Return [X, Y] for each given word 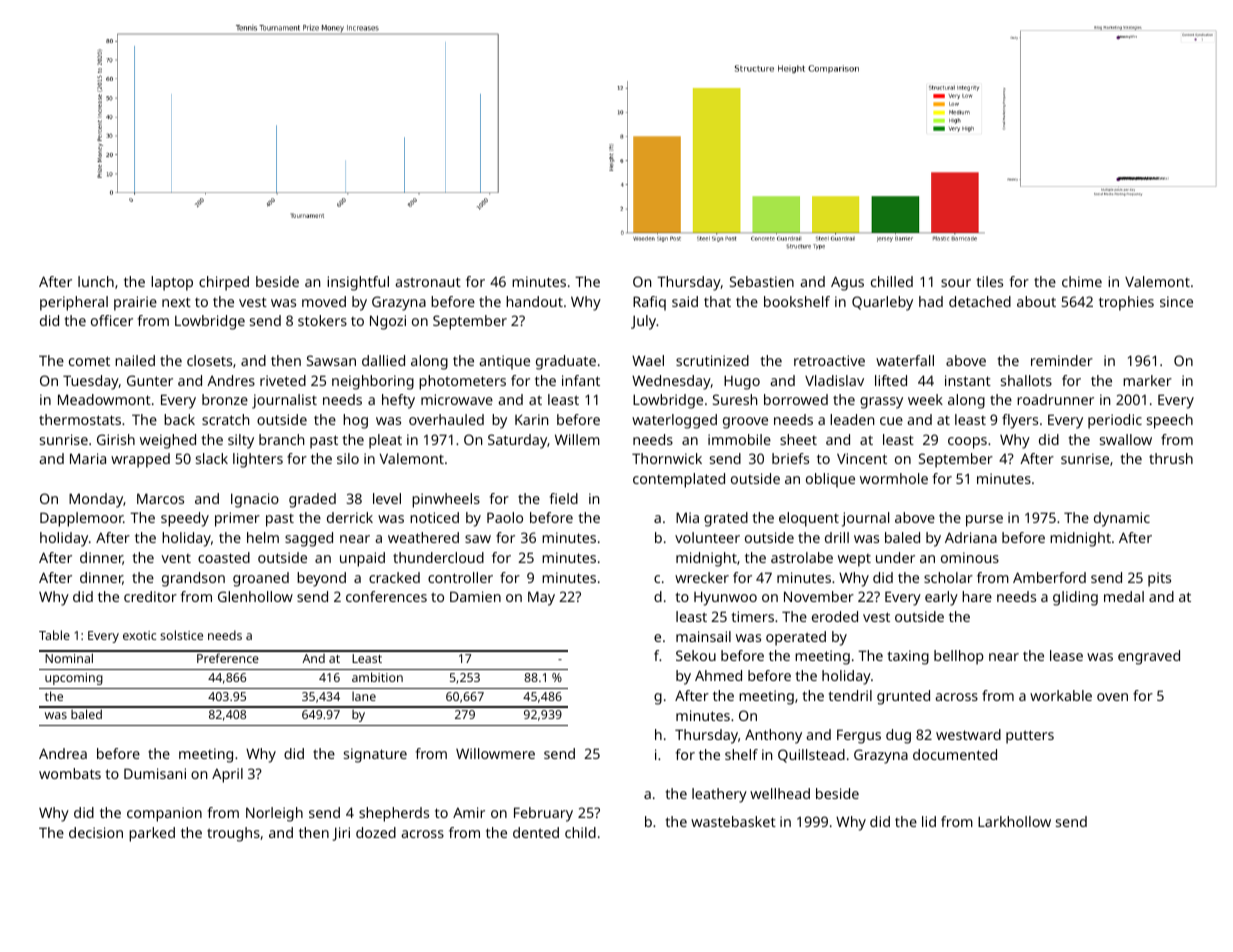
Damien [475, 596]
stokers [322, 320]
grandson [193, 579]
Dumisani [155, 773]
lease [1066, 655]
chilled [892, 281]
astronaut [428, 282]
